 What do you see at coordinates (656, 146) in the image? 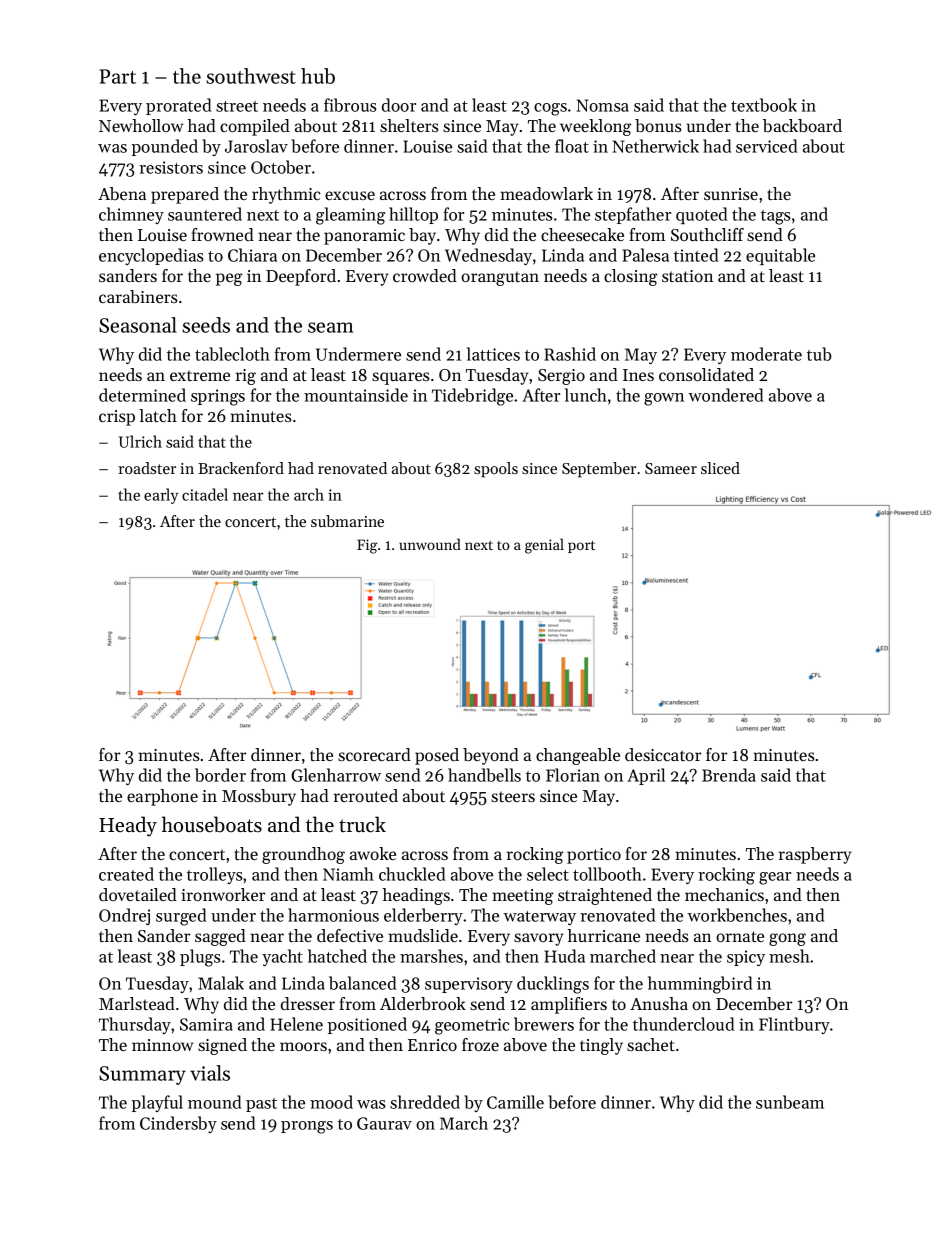
I see `Netherwick` at bounding box center [656, 146].
